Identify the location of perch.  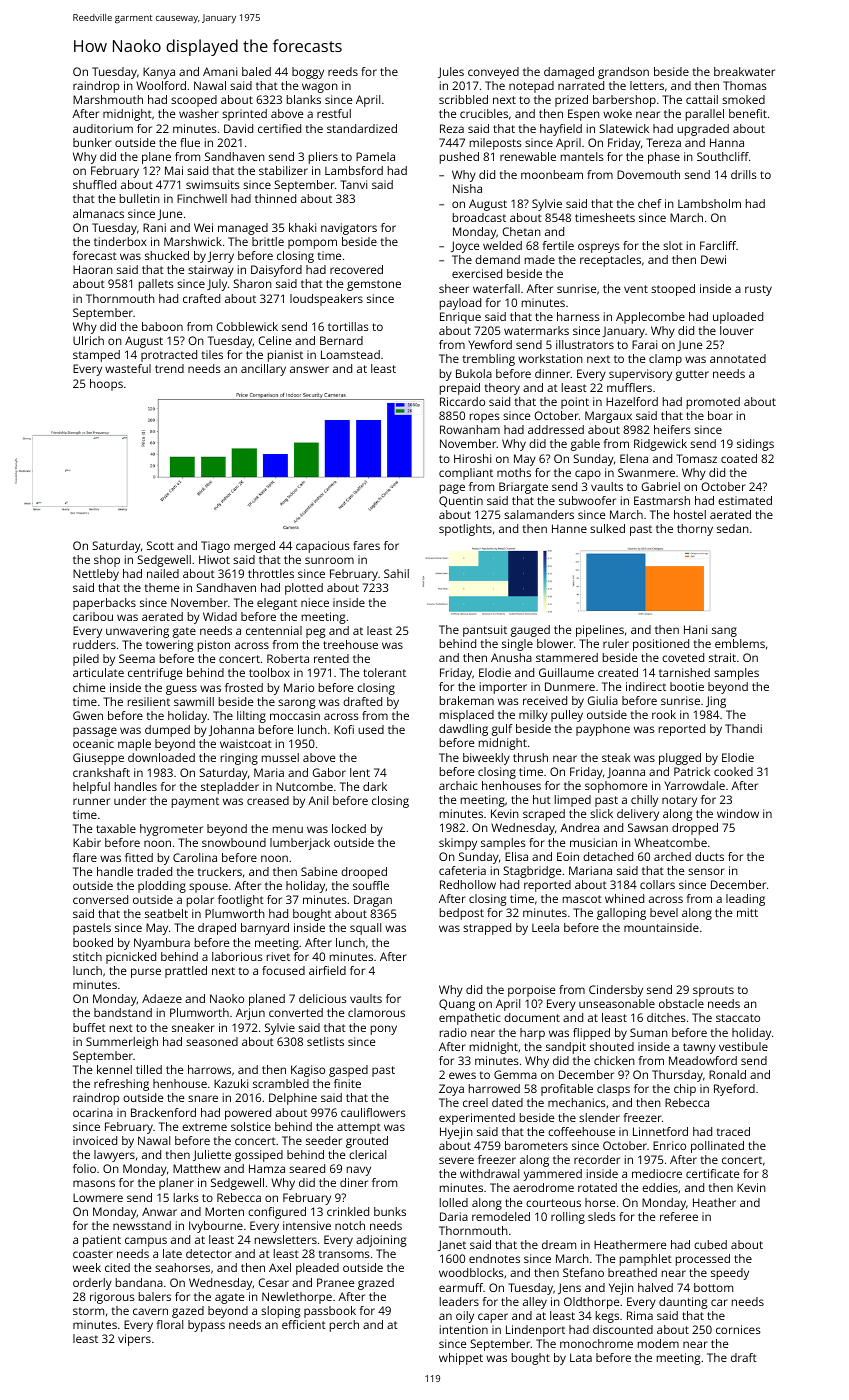
(344, 1326).
